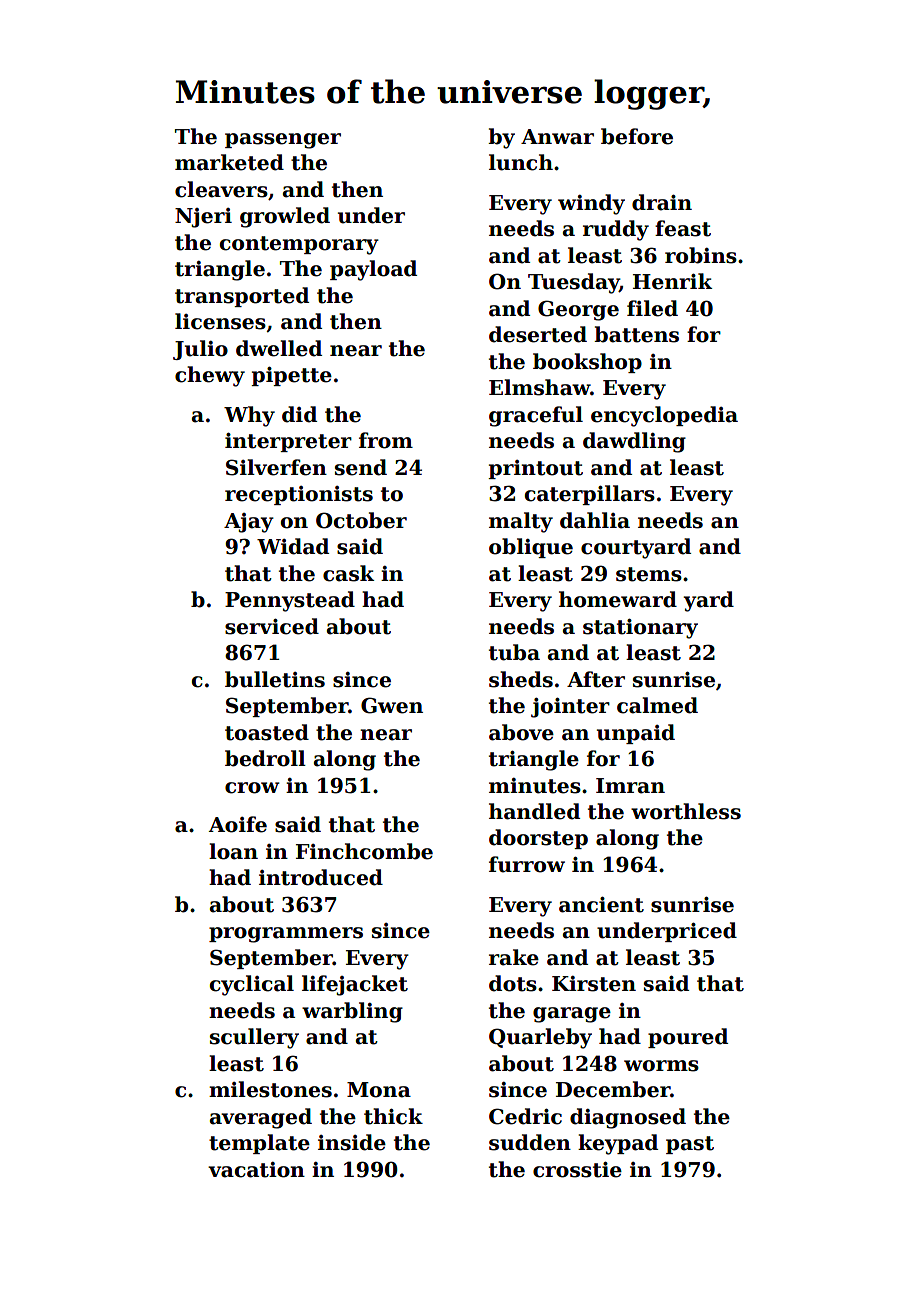  What do you see at coordinates (252, 788) in the image?
I see `crow` at bounding box center [252, 788].
